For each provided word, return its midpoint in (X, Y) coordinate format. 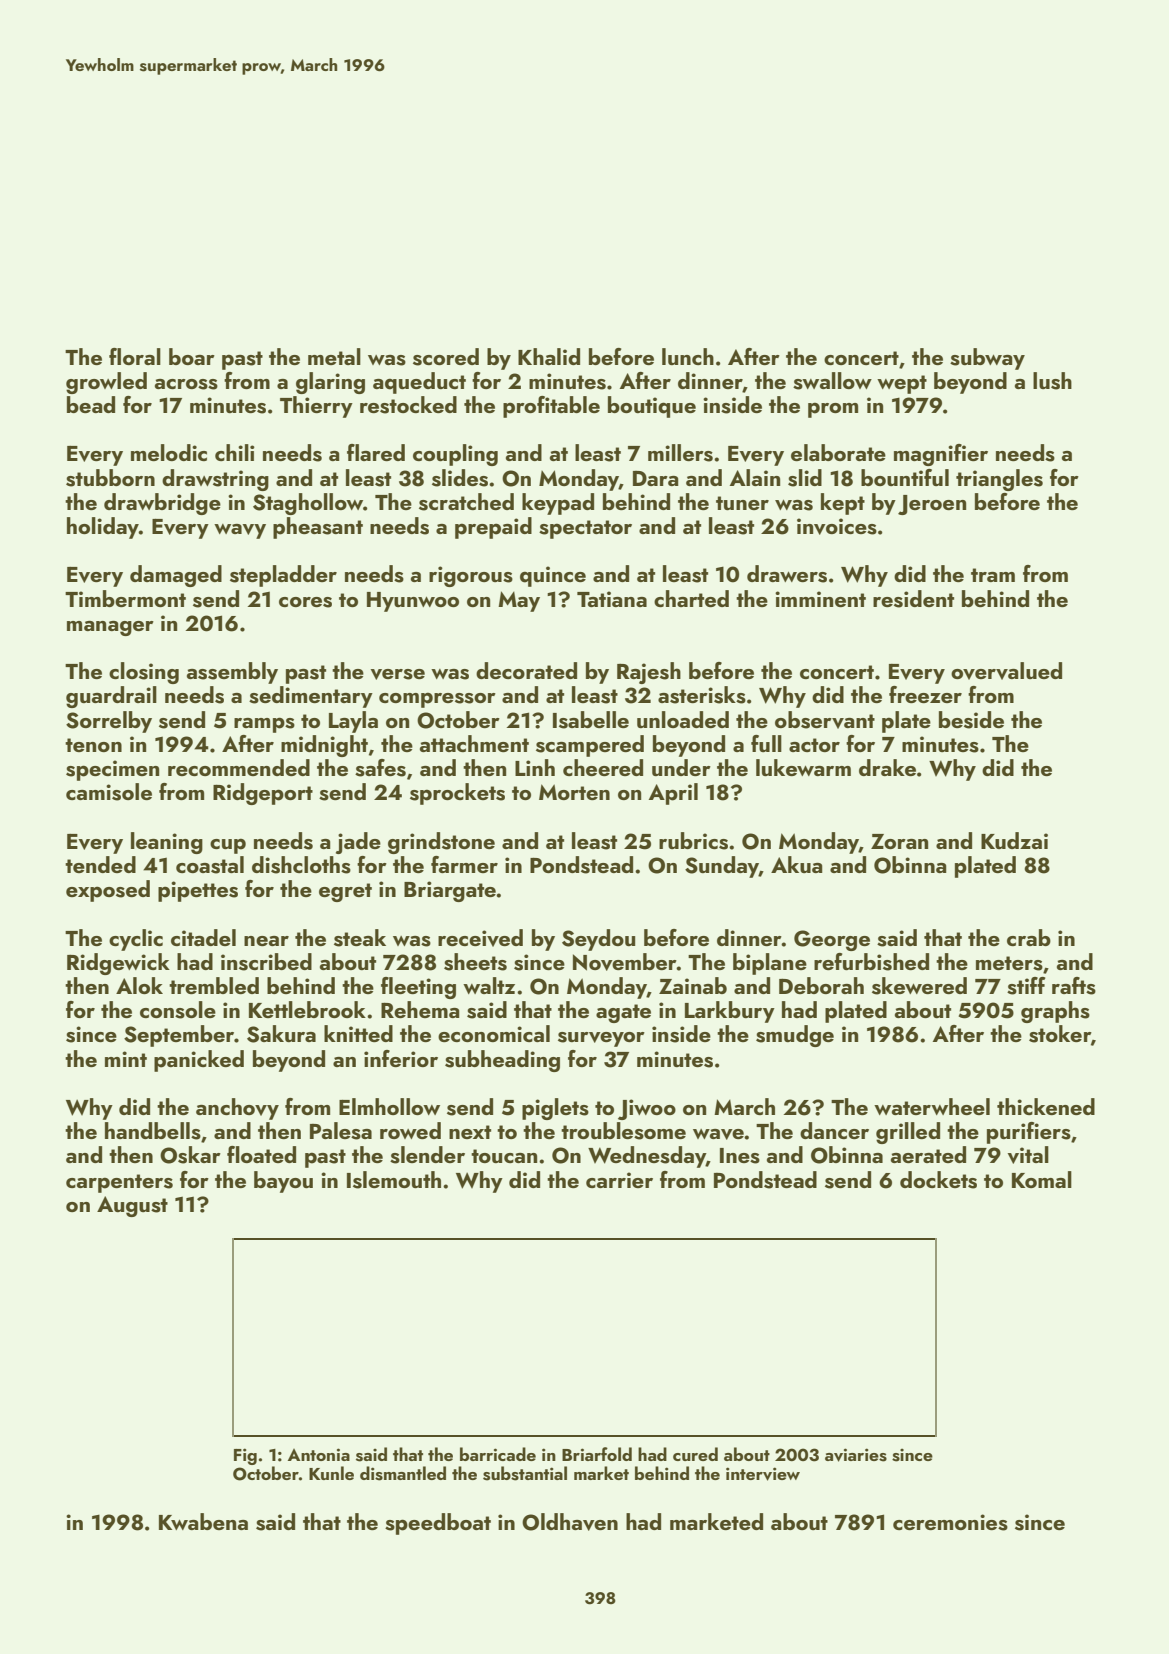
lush (1052, 381)
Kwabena (203, 1521)
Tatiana (612, 599)
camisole (109, 792)
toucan (504, 1156)
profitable (551, 407)
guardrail (111, 697)
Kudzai (1014, 840)
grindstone (441, 843)
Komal (1042, 1179)
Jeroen (932, 505)
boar (192, 356)
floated (261, 1154)
